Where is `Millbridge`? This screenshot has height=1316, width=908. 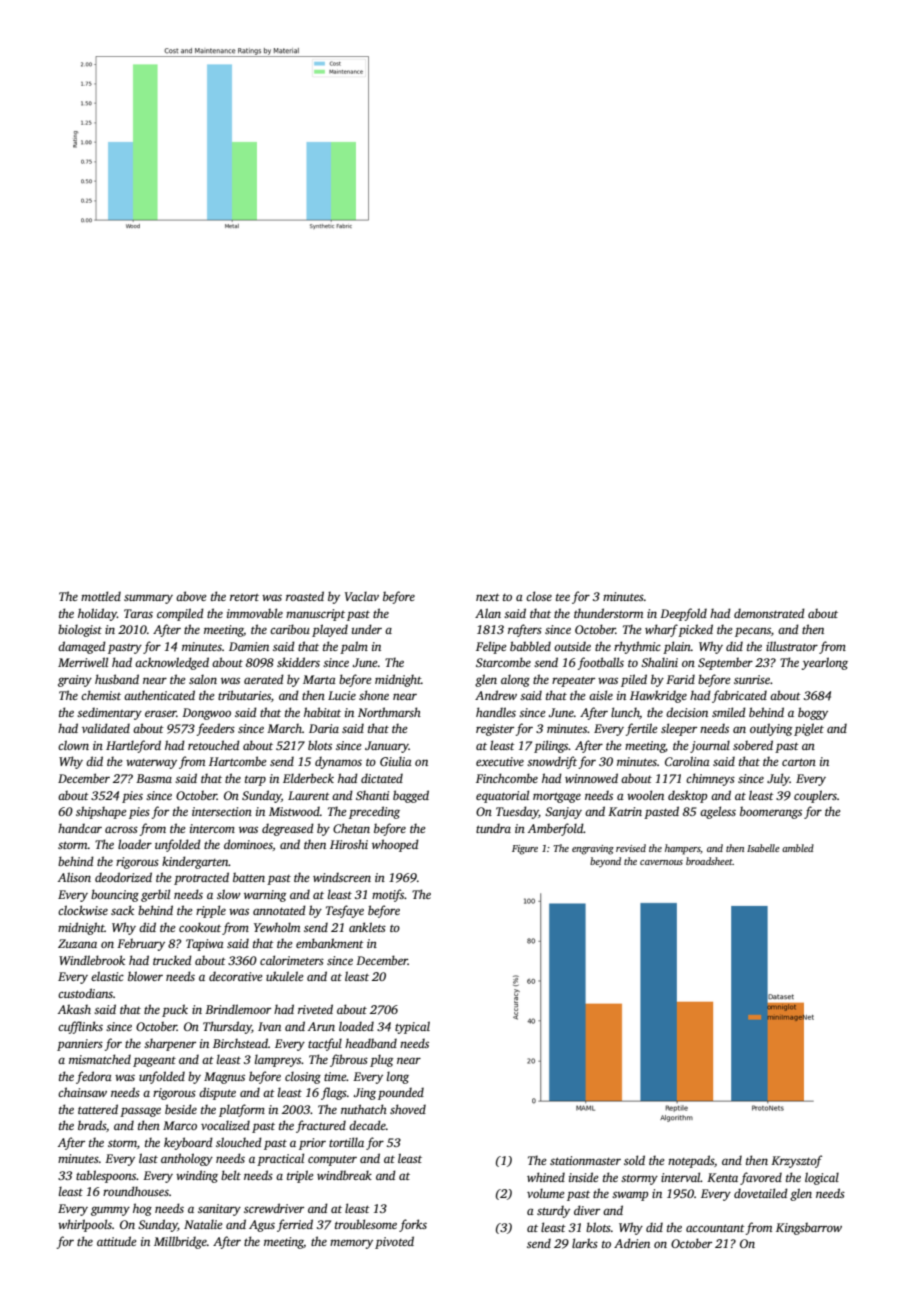
Millbridge is located at coordinates (180, 1242).
